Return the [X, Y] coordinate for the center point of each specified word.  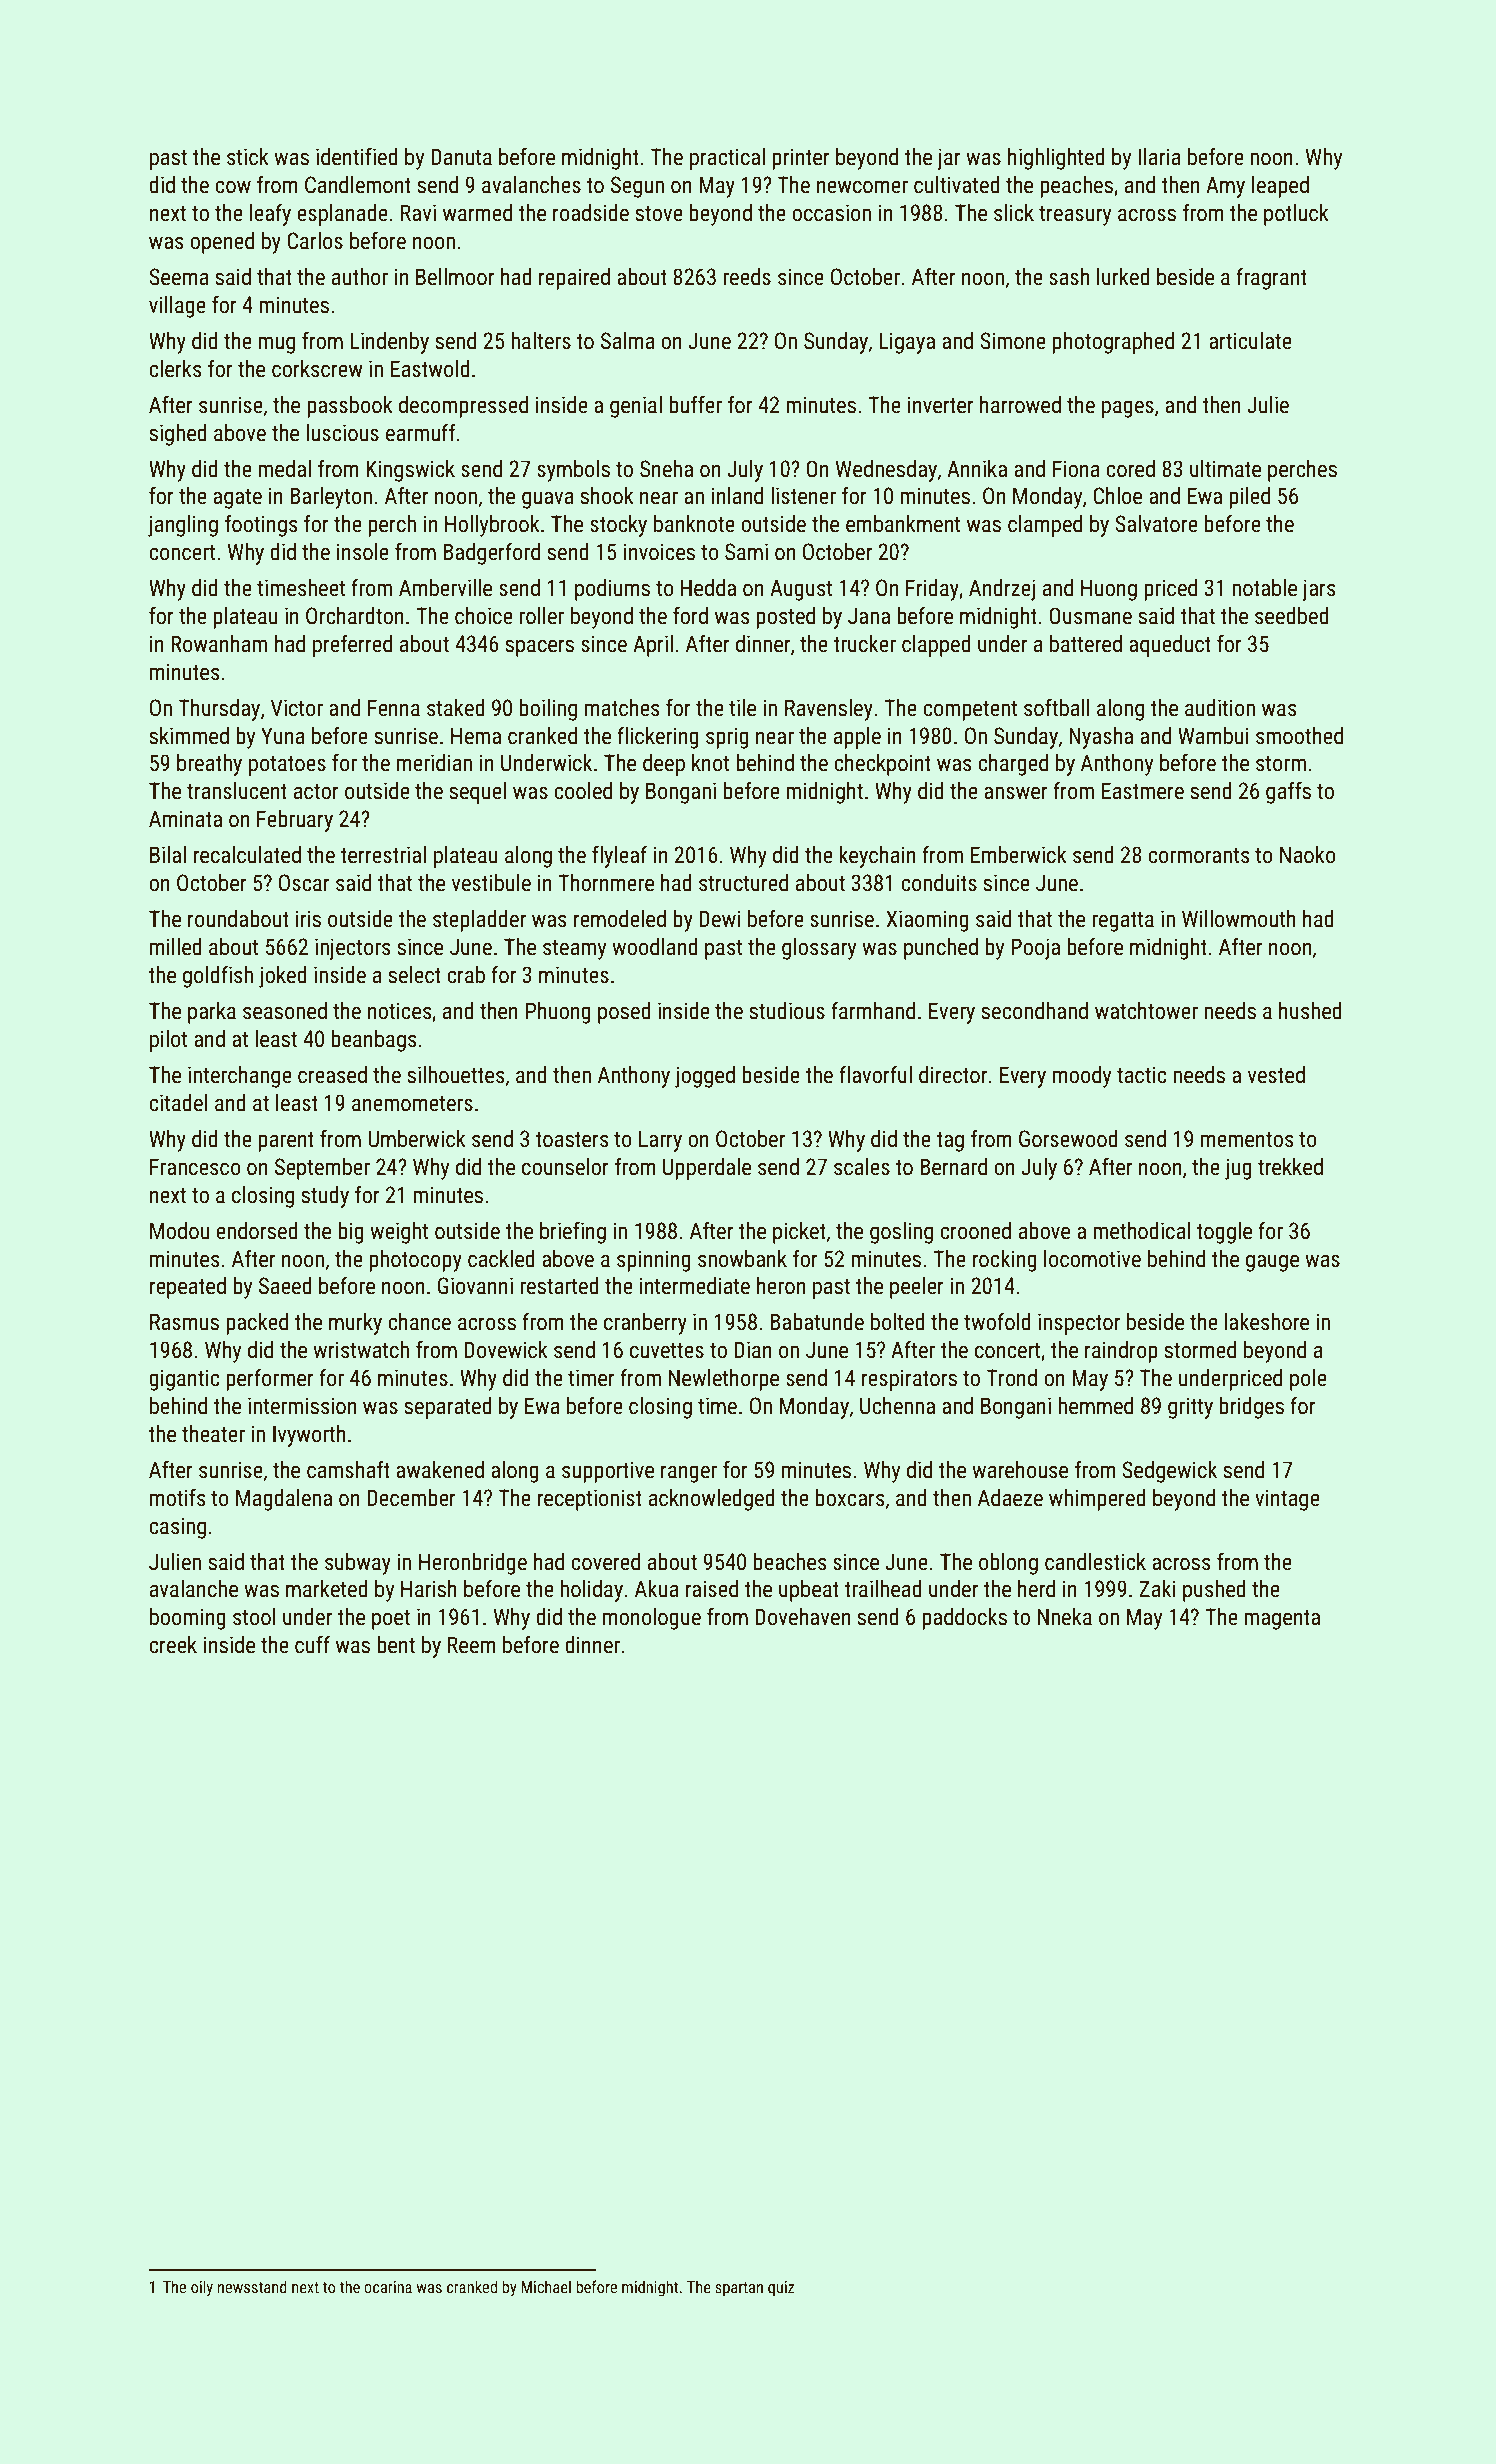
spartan [739, 2289]
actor [316, 792]
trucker [865, 644]
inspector [1079, 1324]
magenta [1282, 1620]
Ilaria [1159, 157]
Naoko [1308, 855]
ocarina [388, 2287]
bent [396, 1645]
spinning [654, 1261]
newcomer [862, 187]
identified [357, 157]
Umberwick [417, 1139]
